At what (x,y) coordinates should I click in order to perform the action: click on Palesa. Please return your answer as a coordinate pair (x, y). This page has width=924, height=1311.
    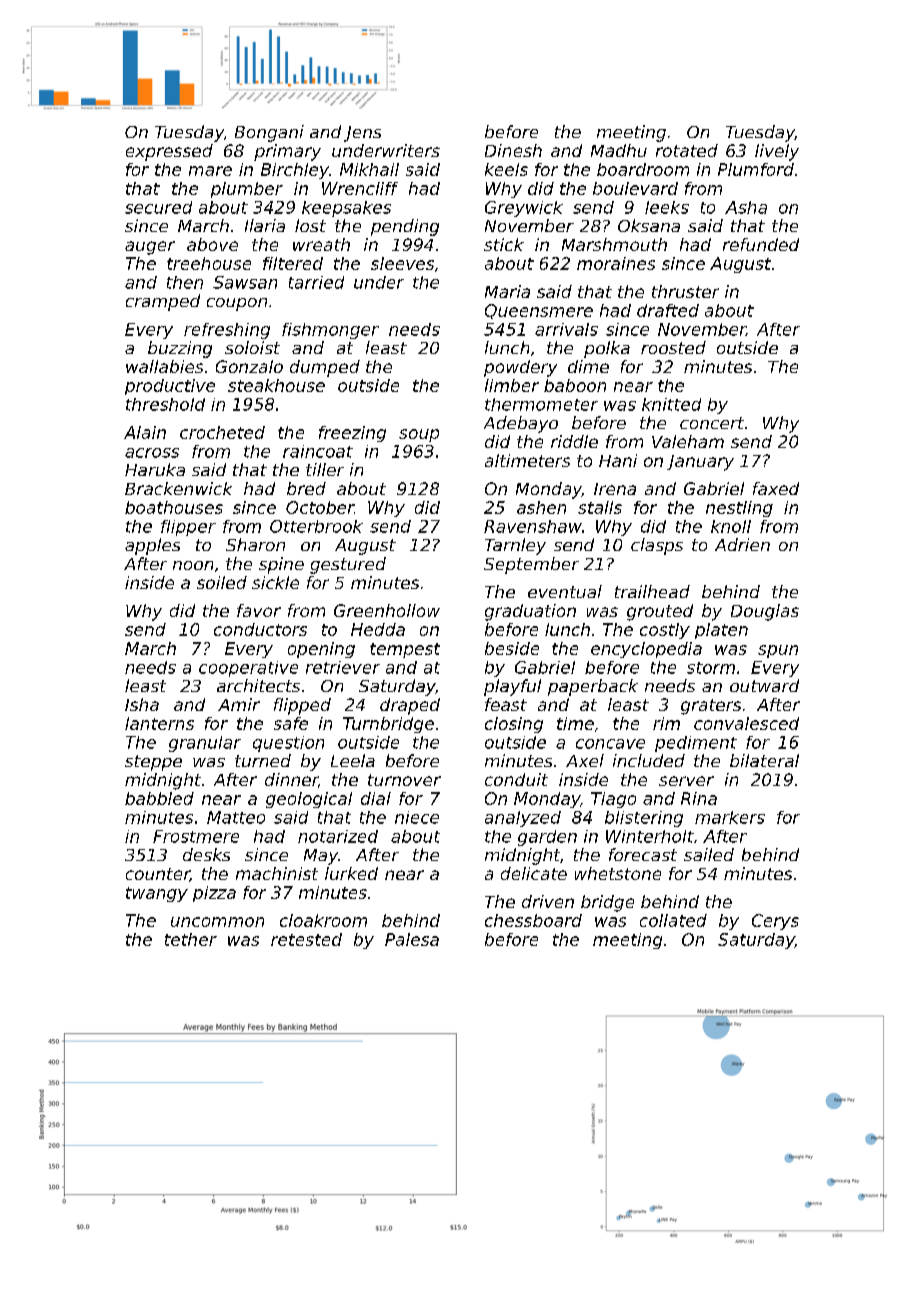
    Looking at the image, I should click on (412, 939).
